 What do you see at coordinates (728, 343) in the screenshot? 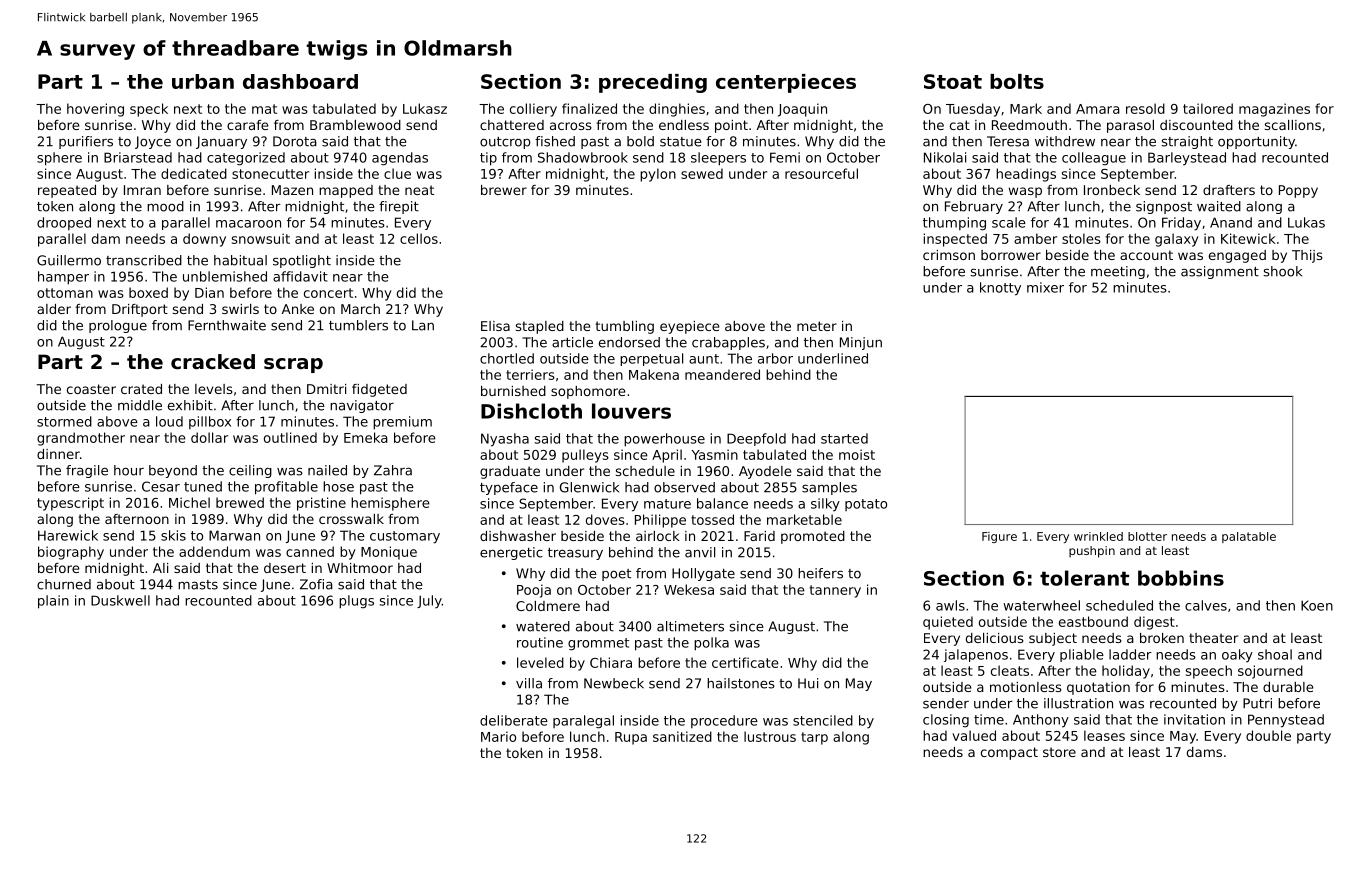
I see `crabapples` at bounding box center [728, 343].
